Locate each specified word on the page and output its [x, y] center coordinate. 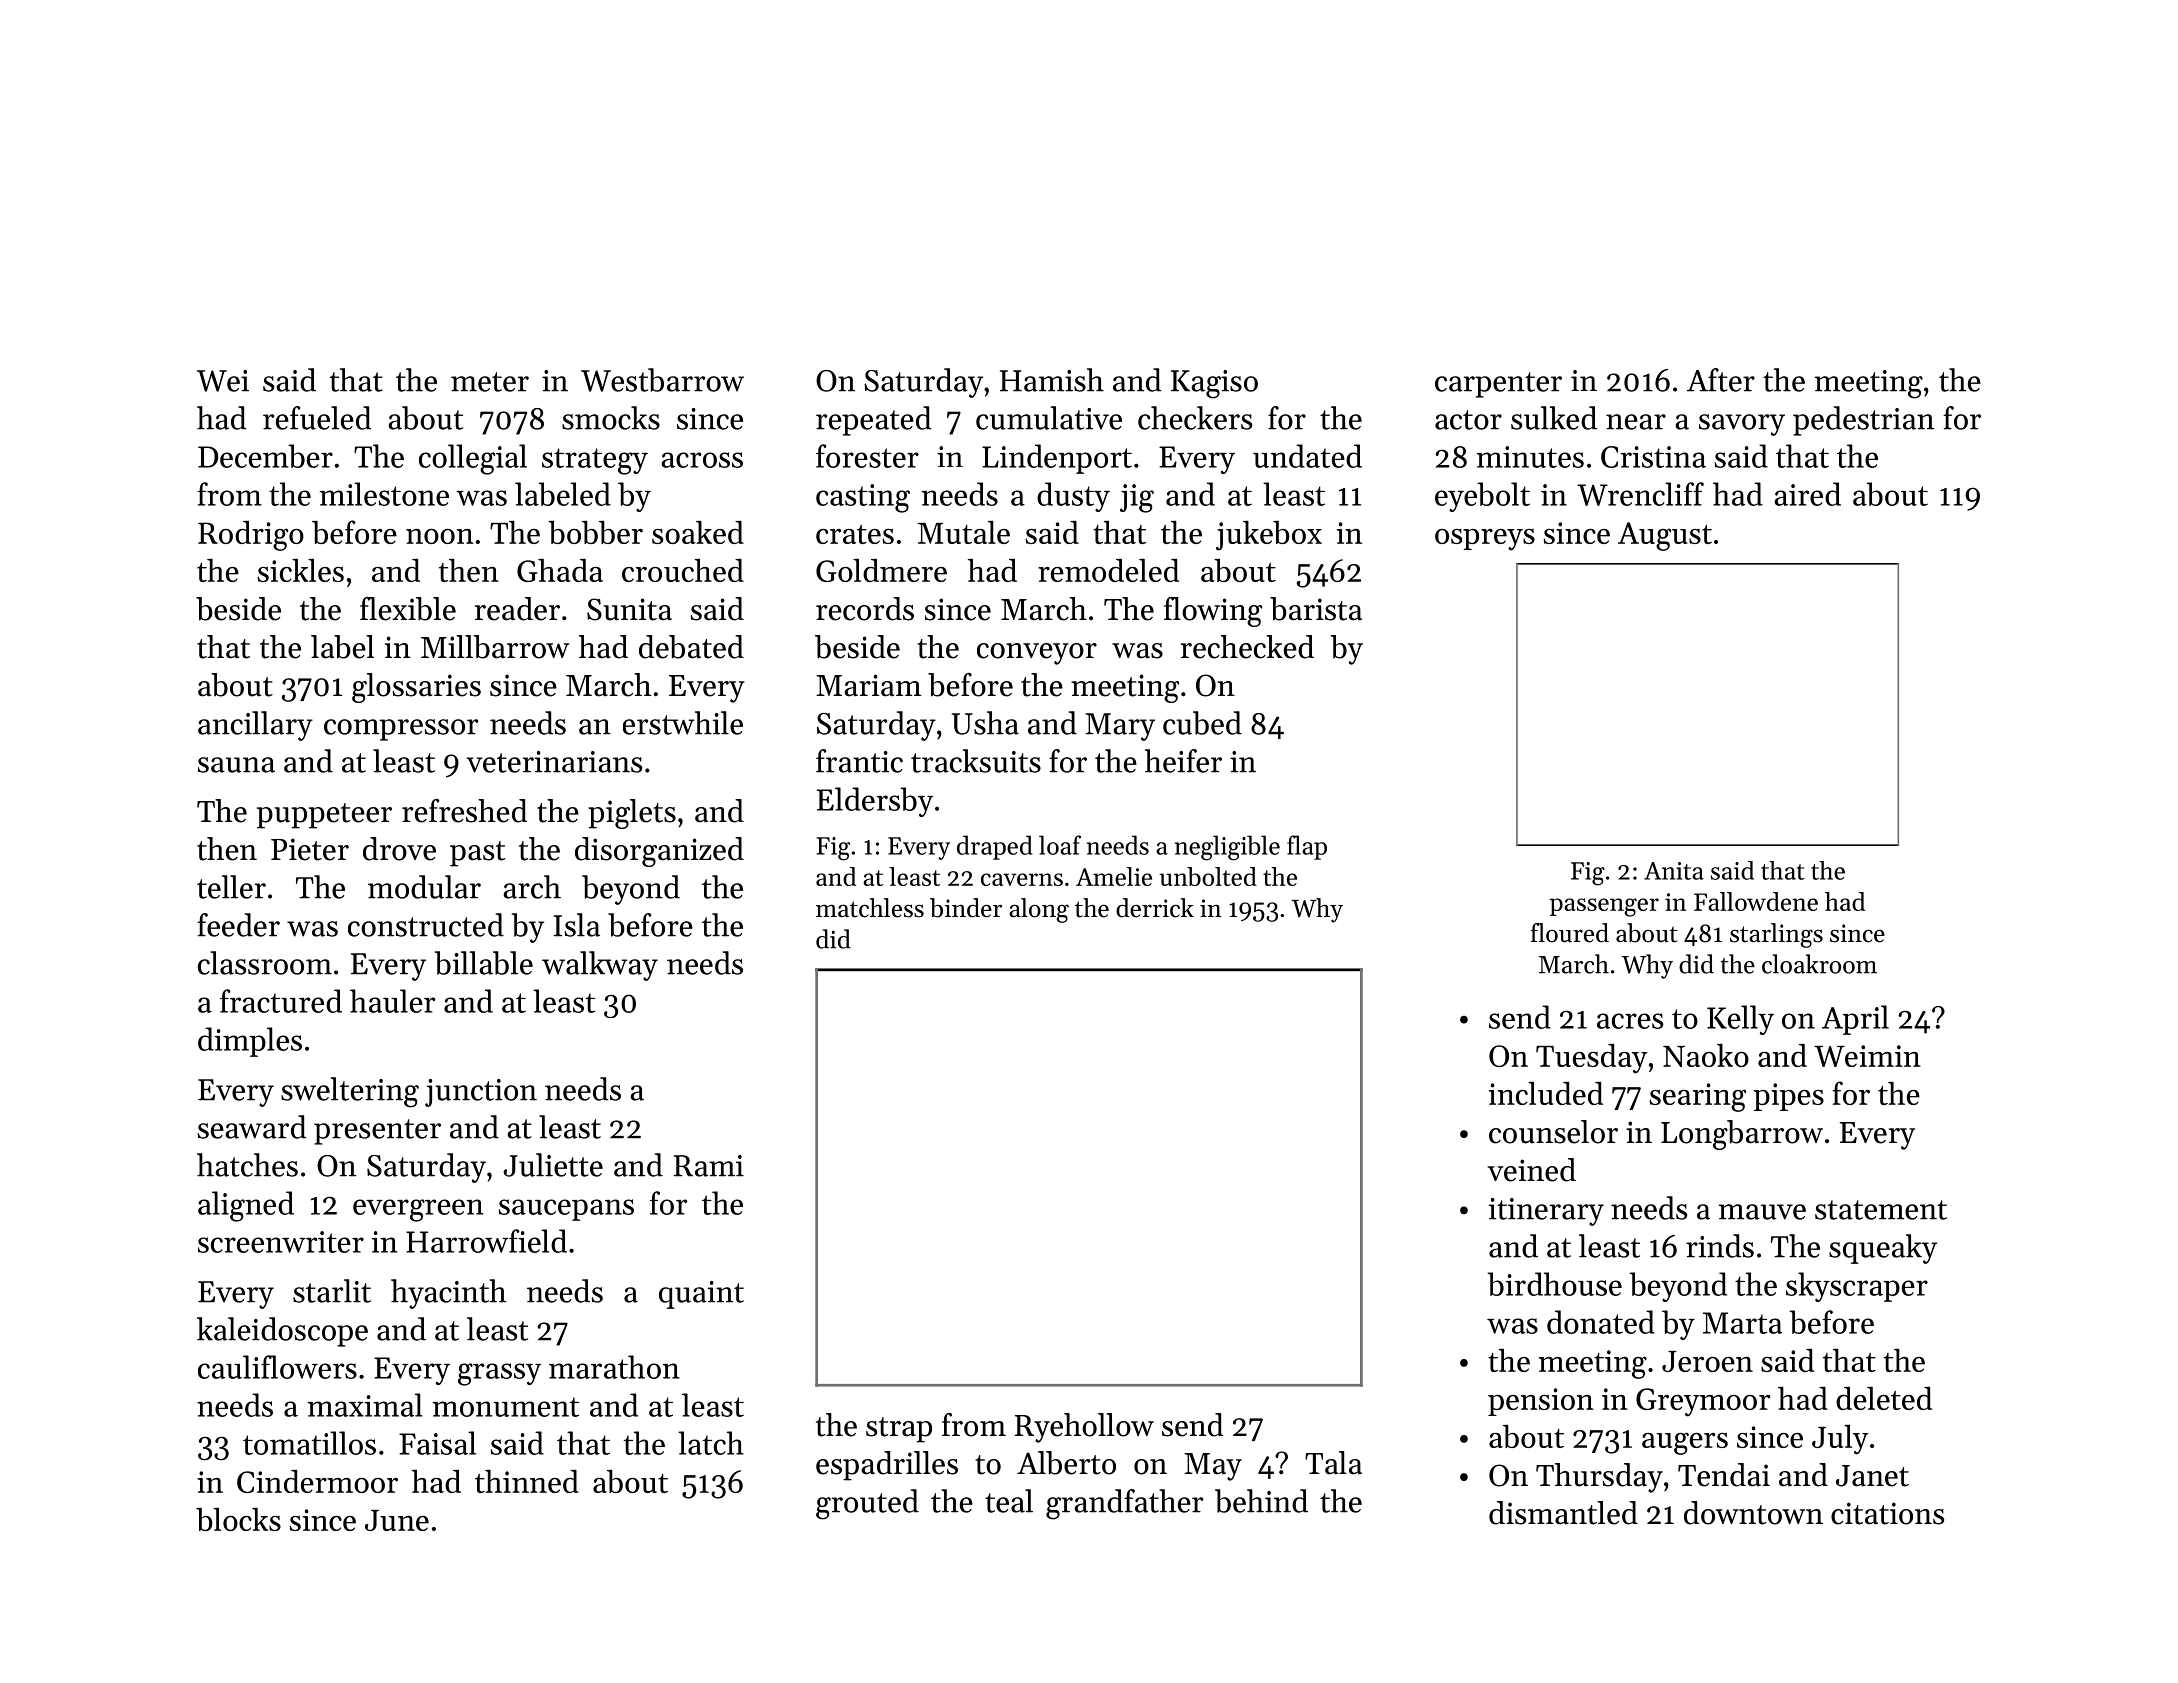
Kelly [1740, 1020]
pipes [1789, 1097]
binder [966, 908]
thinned [527, 1481]
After [1721, 380]
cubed [1202, 723]
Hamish [1052, 380]
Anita [1674, 871]
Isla [577, 925]
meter [490, 382]
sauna [236, 765]
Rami [709, 1166]
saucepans [566, 1210]
